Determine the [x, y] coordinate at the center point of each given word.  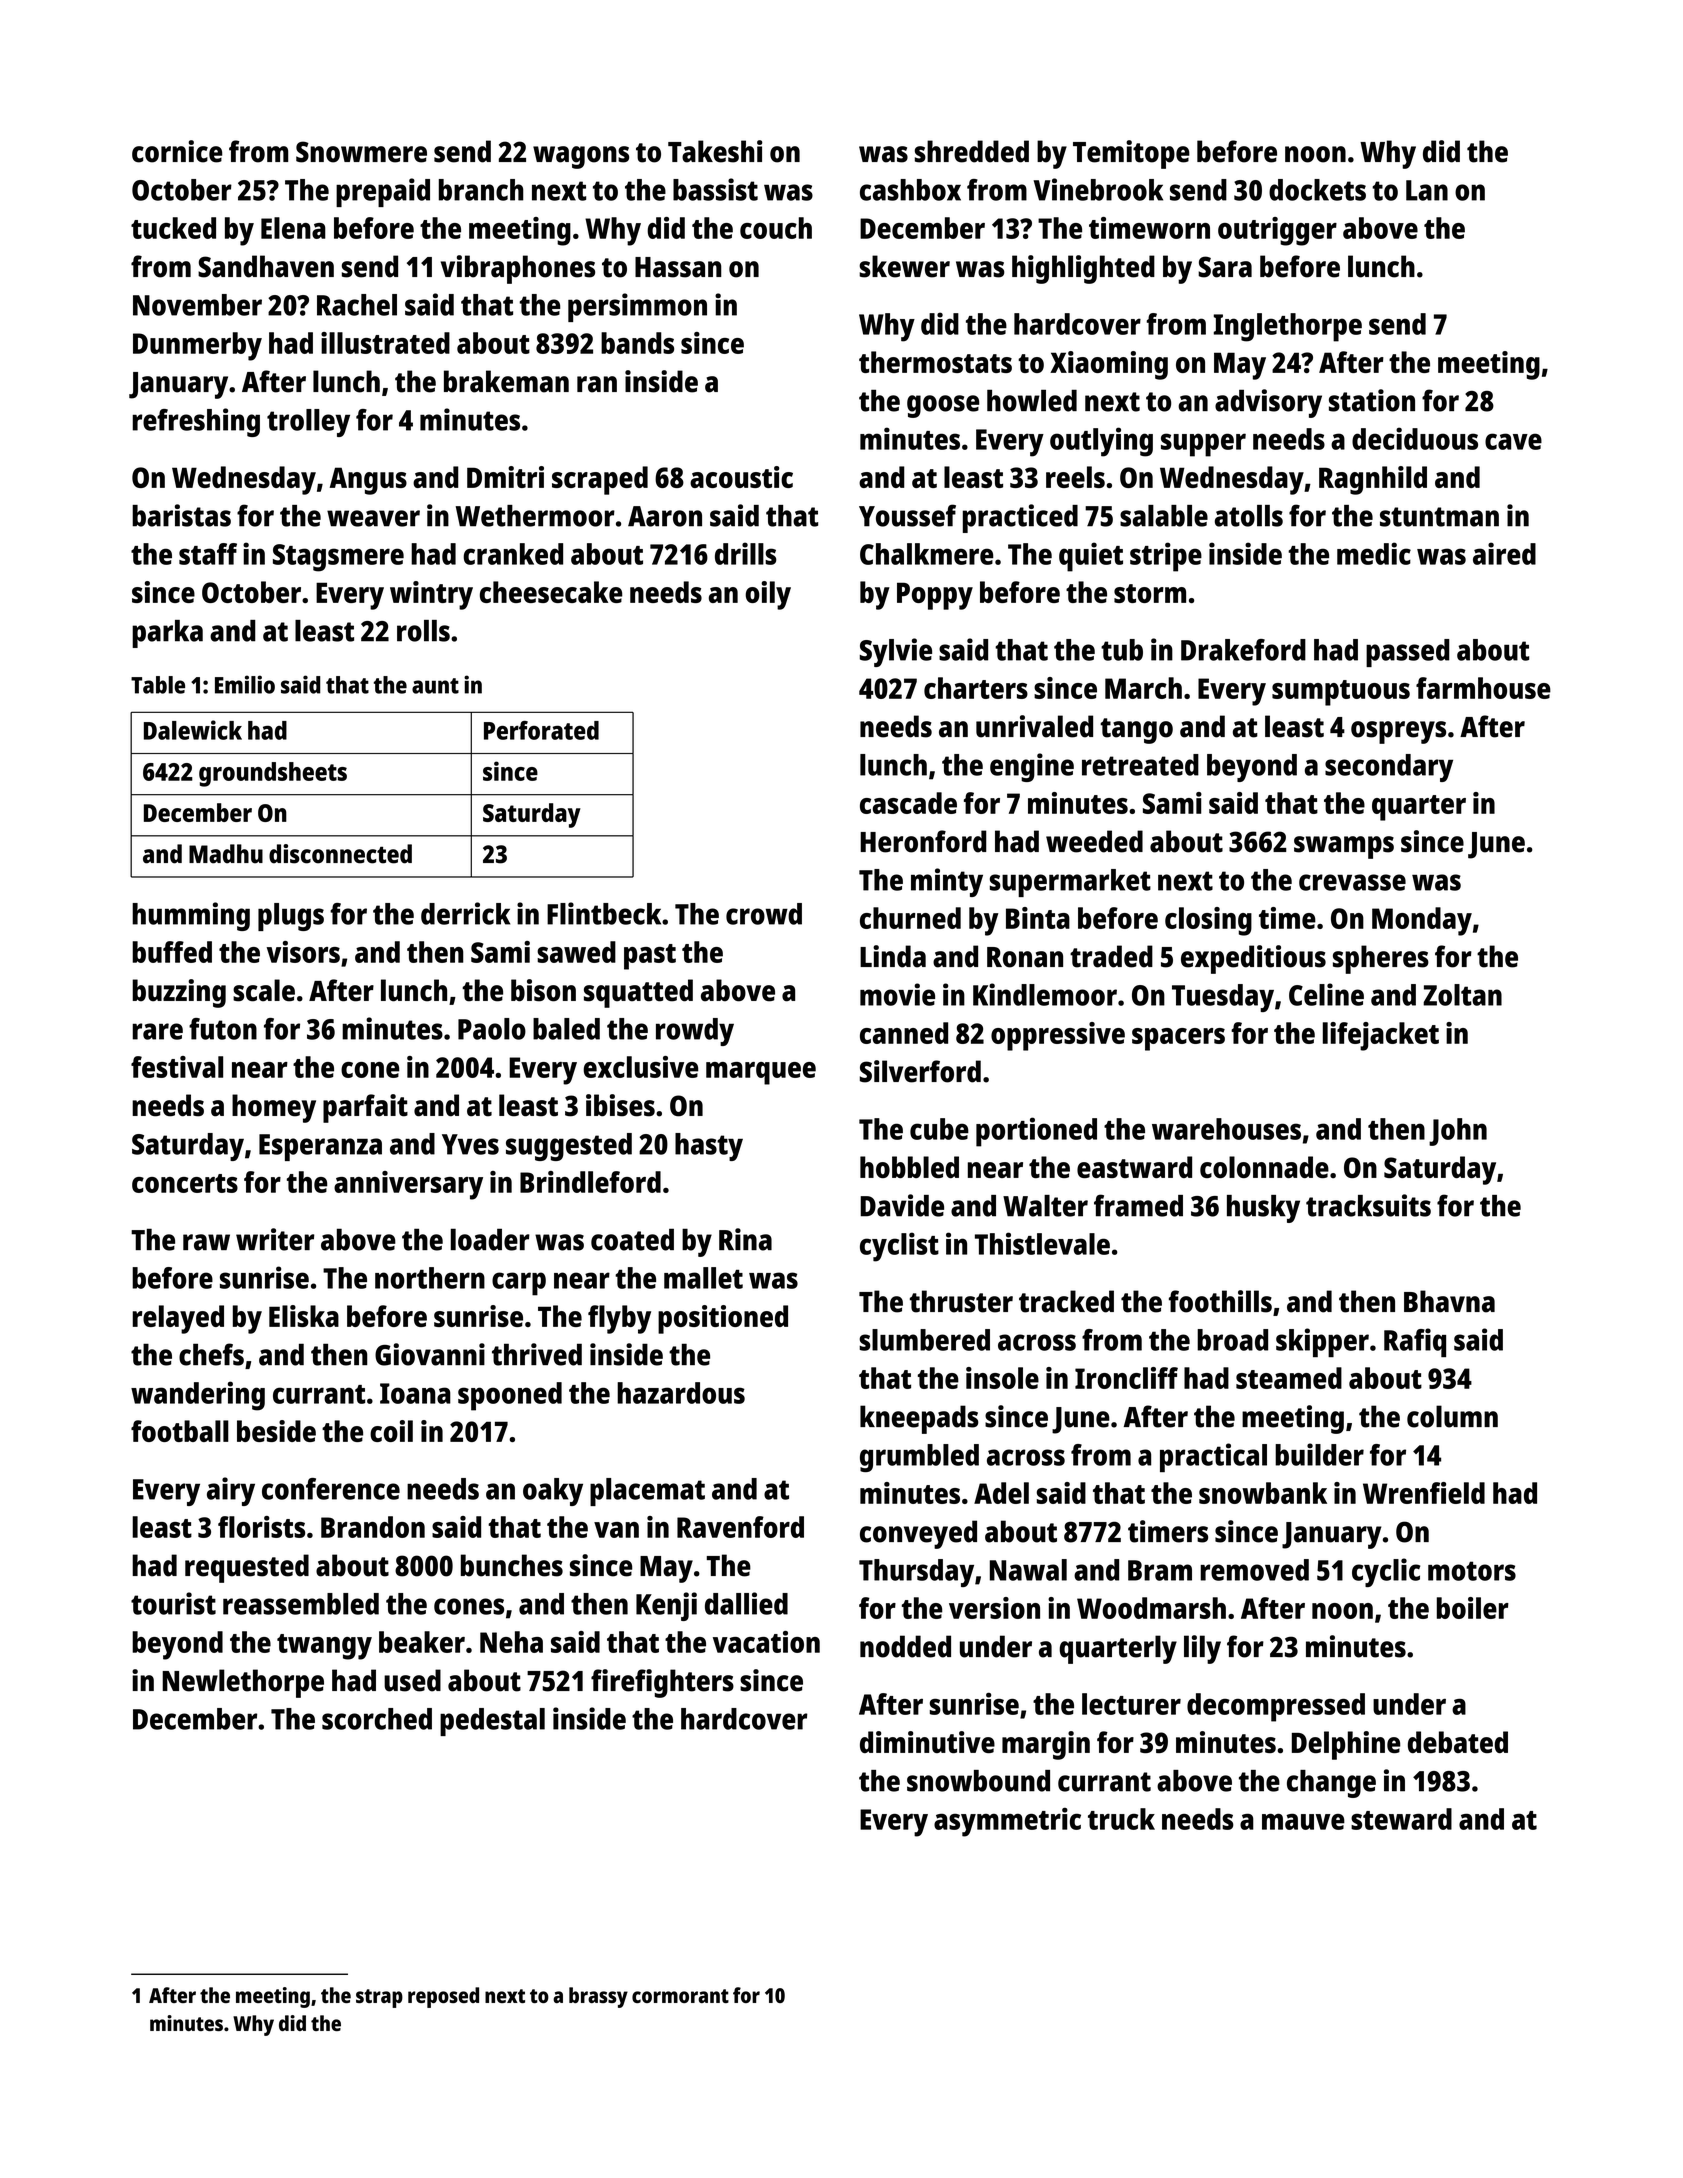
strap [379, 1998]
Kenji [666, 1606]
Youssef [907, 515]
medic [1374, 553]
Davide [902, 1205]
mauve [1303, 1821]
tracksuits [1368, 1205]
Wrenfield [1424, 1493]
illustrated [385, 343]
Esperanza [320, 1147]
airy [231, 1491]
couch [776, 228]
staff [208, 554]
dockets [1317, 190]
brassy [598, 1997]
